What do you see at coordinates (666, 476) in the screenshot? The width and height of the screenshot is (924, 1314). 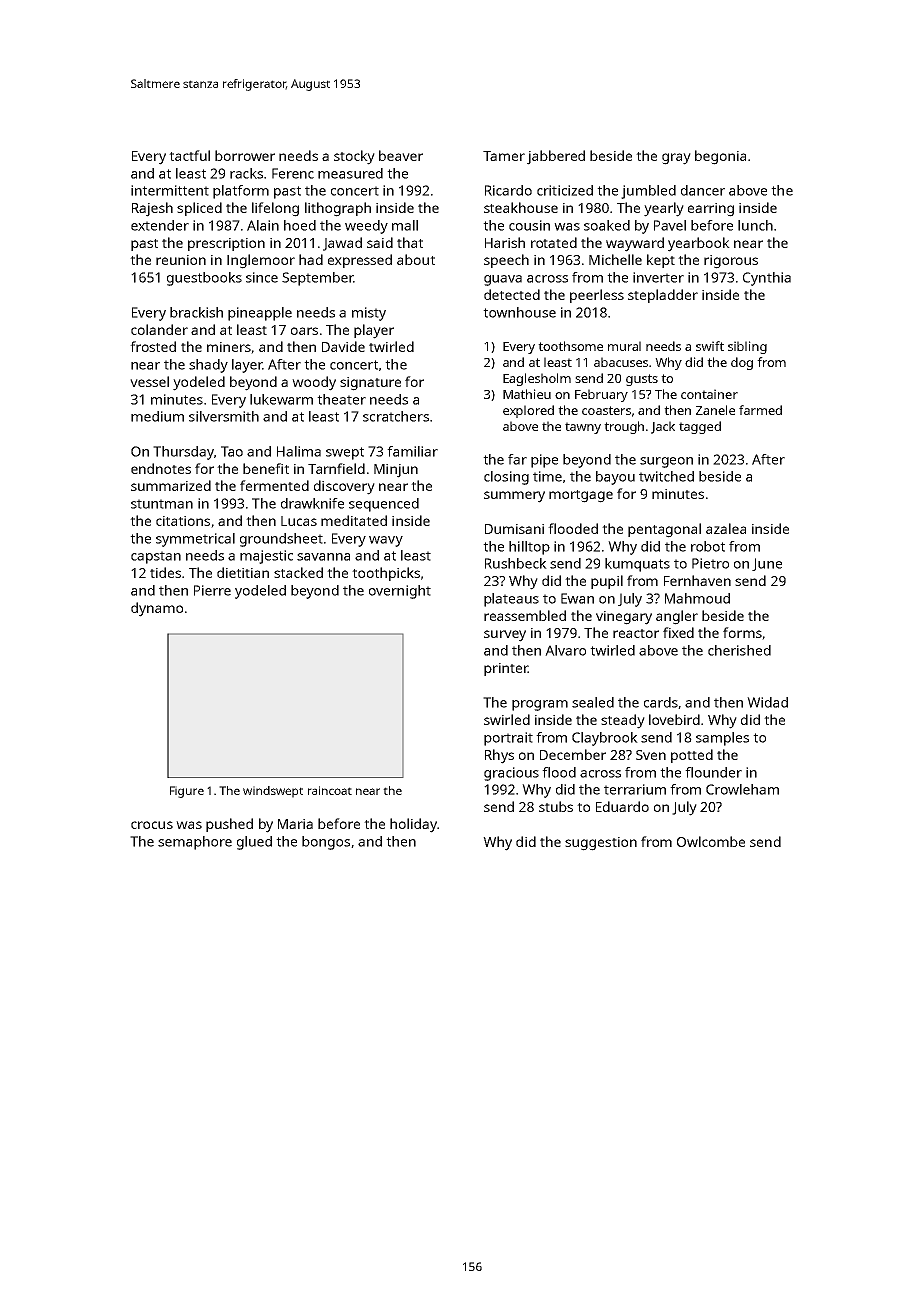 I see `twitched` at bounding box center [666, 476].
